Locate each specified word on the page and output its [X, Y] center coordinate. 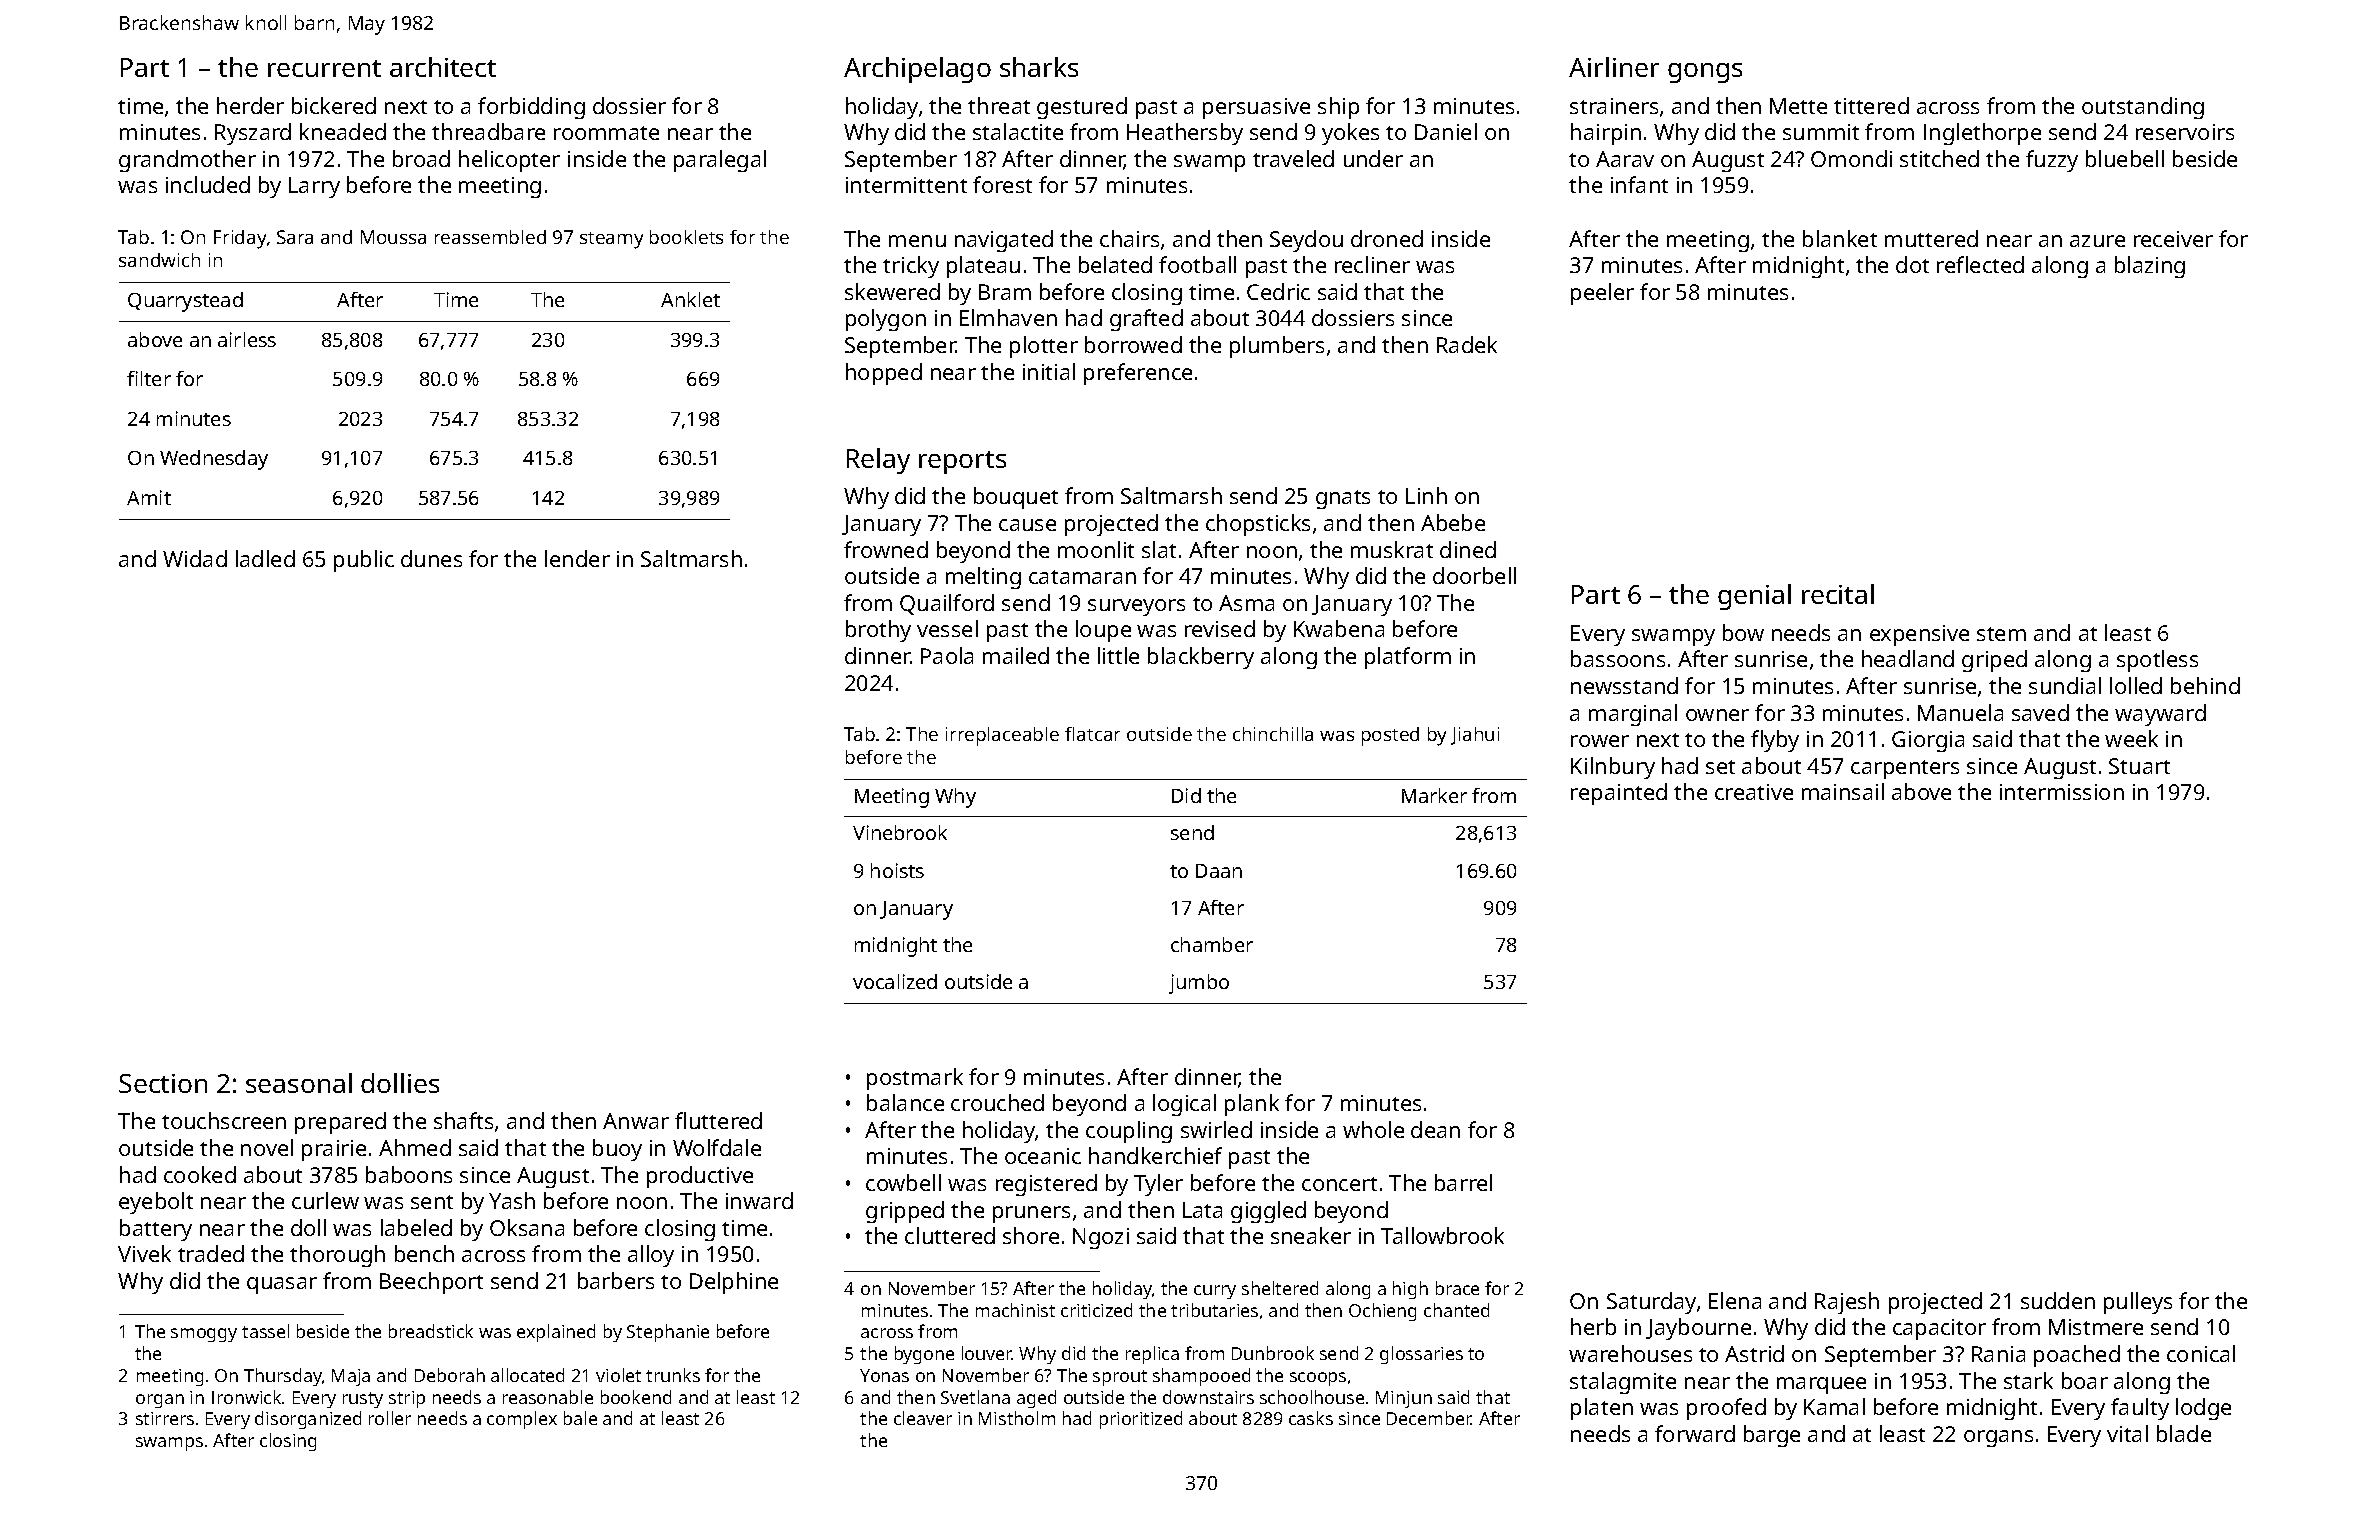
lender [577, 558]
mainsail [1843, 791]
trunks [673, 1375]
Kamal [1834, 1406]
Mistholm [1017, 1418]
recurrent [324, 68]
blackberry [1201, 658]
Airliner [1614, 67]
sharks [1039, 67]
